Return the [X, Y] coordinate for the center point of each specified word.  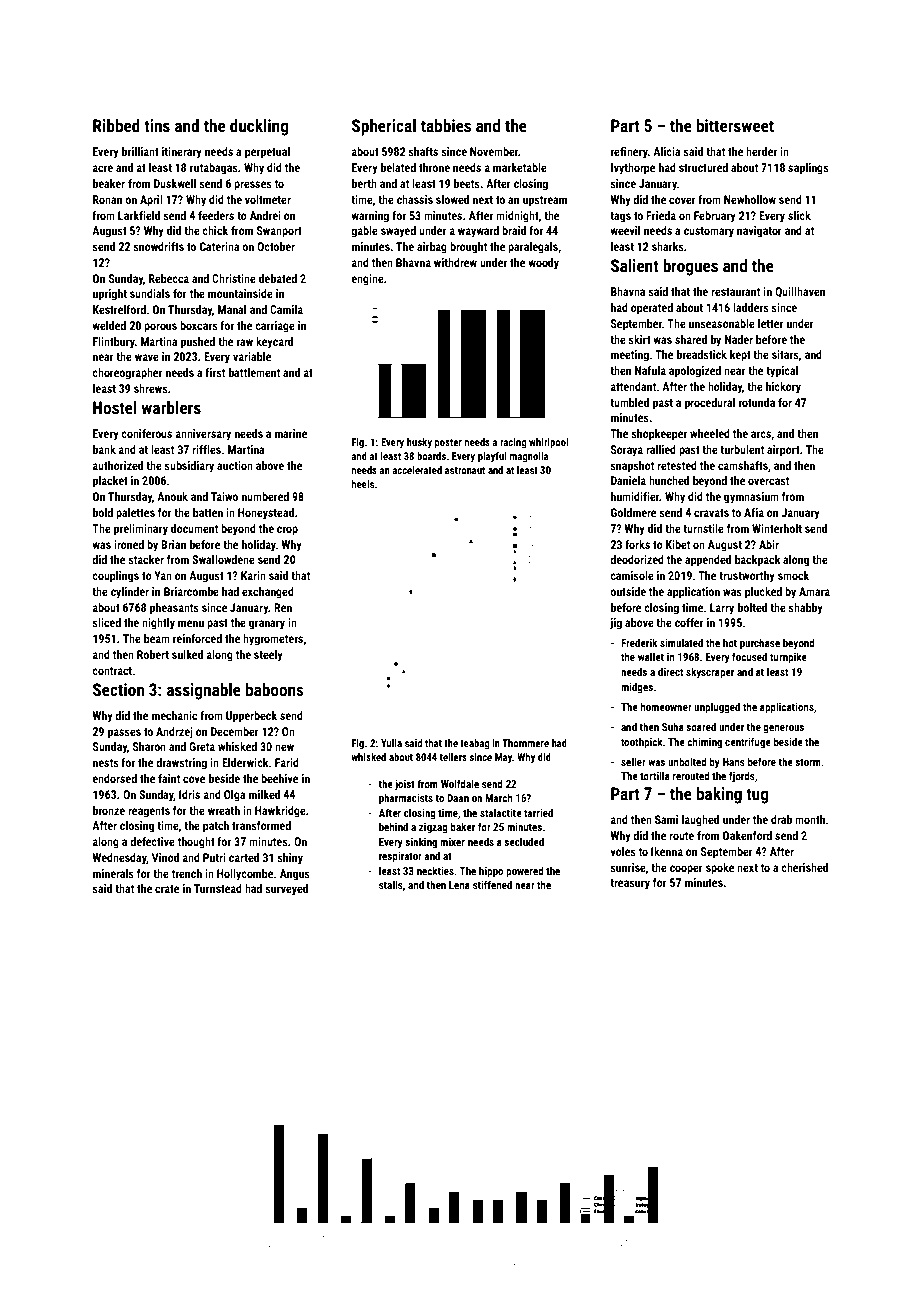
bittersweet [735, 125]
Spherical [384, 127]
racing [513, 443]
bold [103, 512]
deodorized [637, 559]
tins [157, 125]
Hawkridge [280, 812]
